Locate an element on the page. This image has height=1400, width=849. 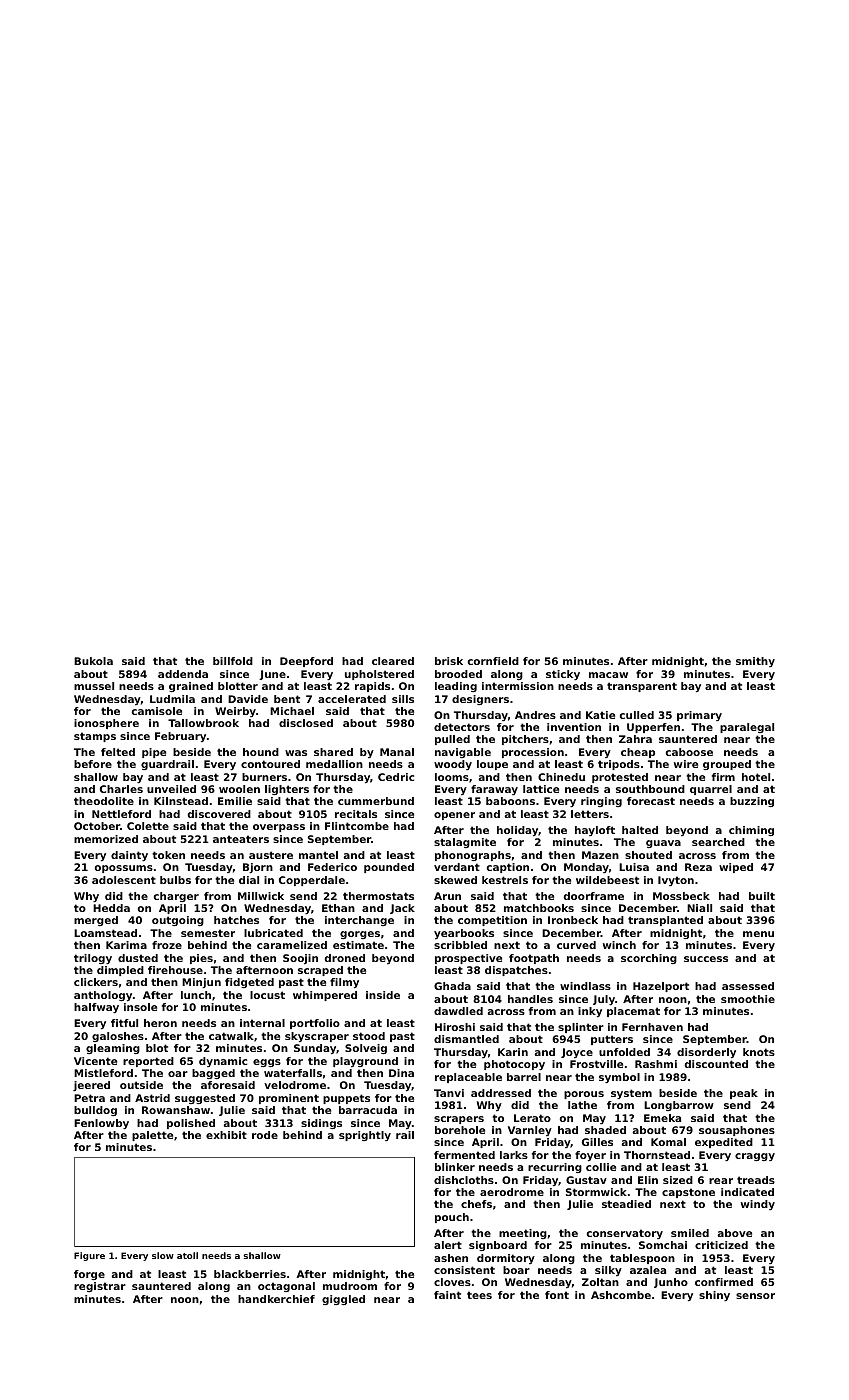
tees is located at coordinates (479, 1295).
